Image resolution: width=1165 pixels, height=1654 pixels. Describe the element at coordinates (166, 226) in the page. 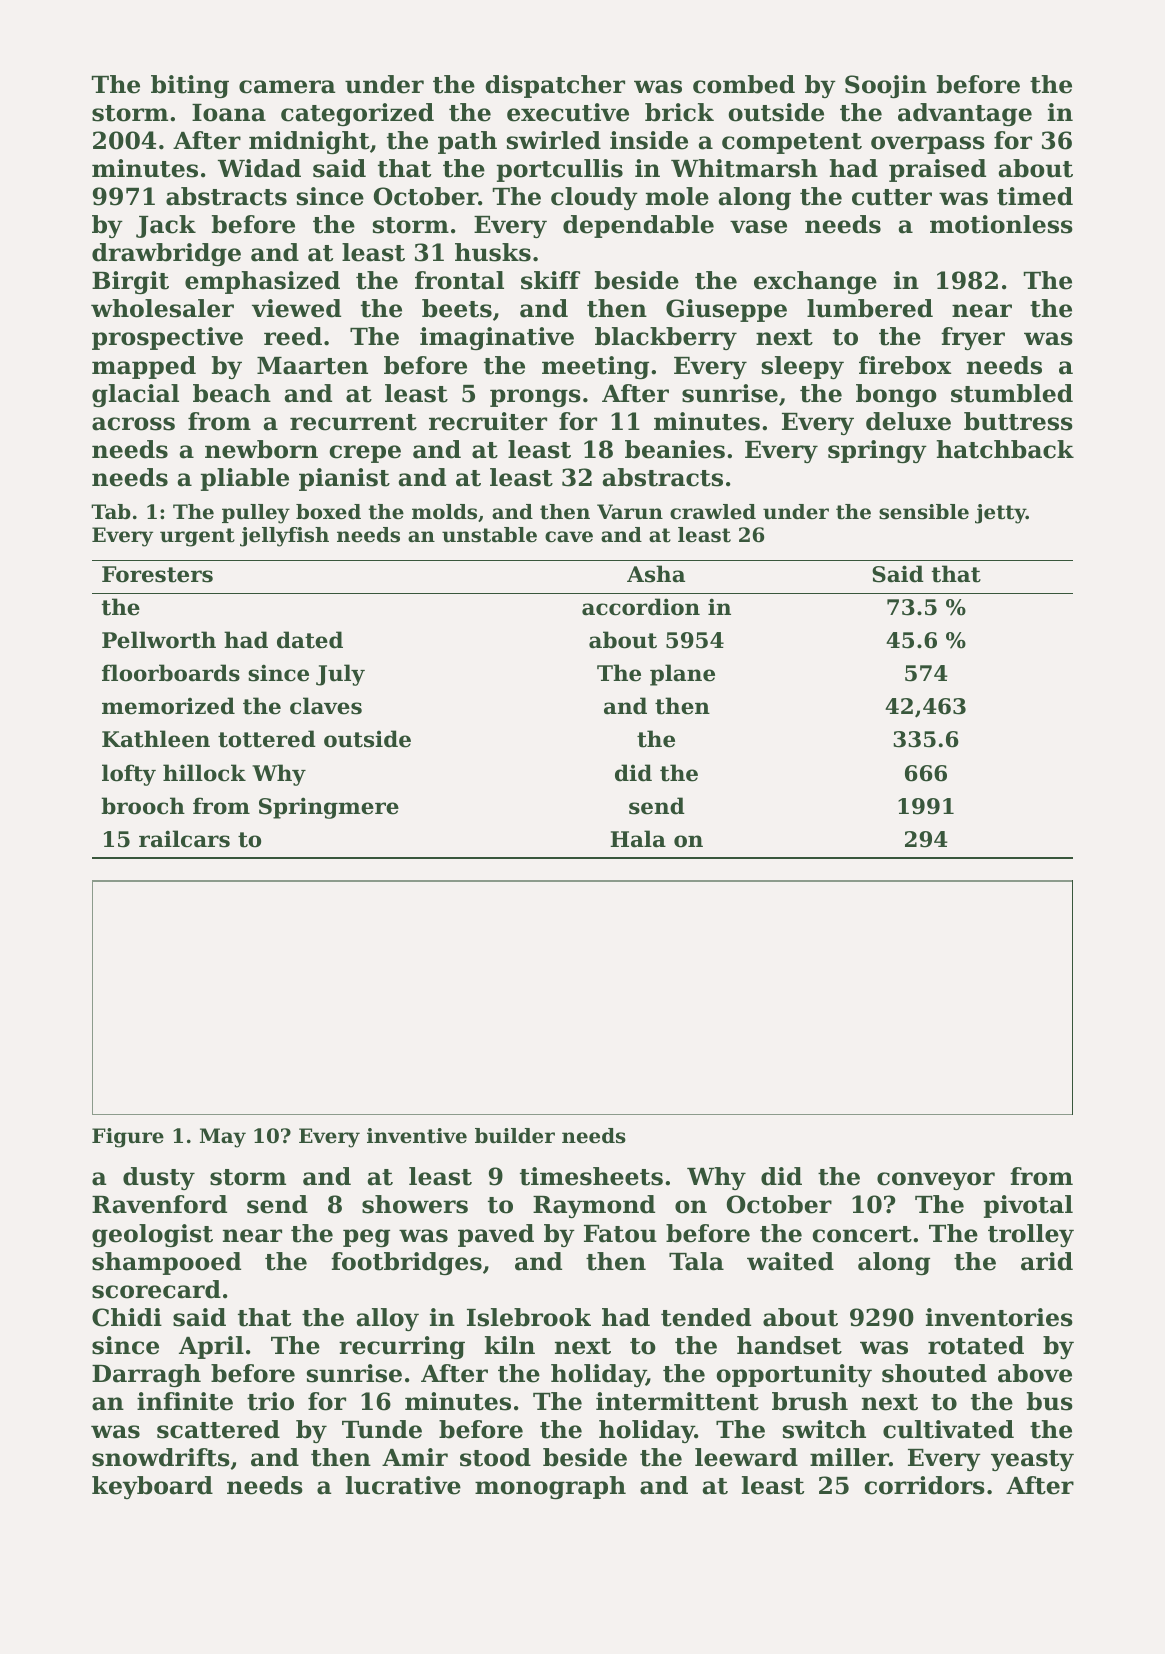

I see `Jack` at that location.
